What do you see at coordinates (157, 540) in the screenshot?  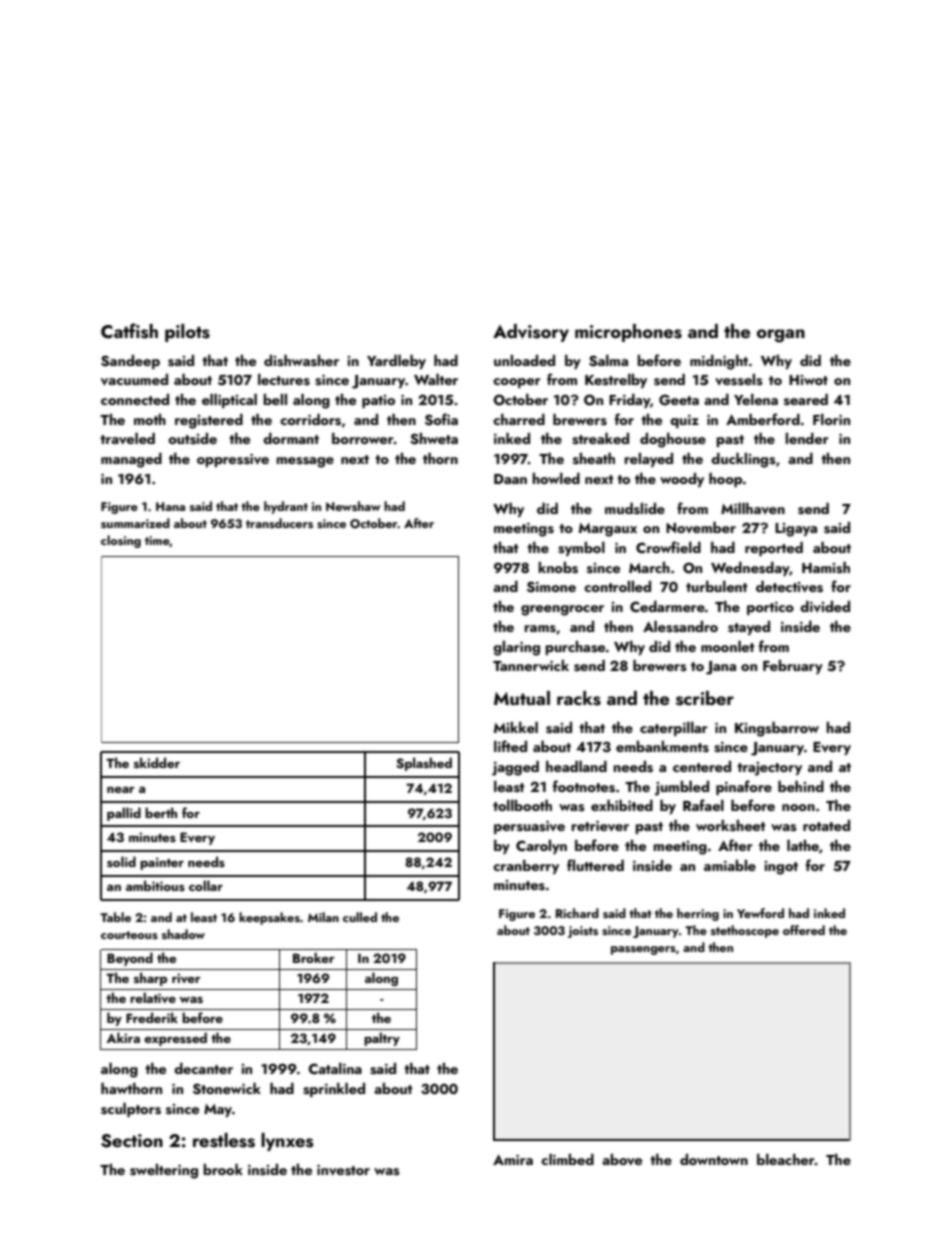 I see `time` at bounding box center [157, 540].
